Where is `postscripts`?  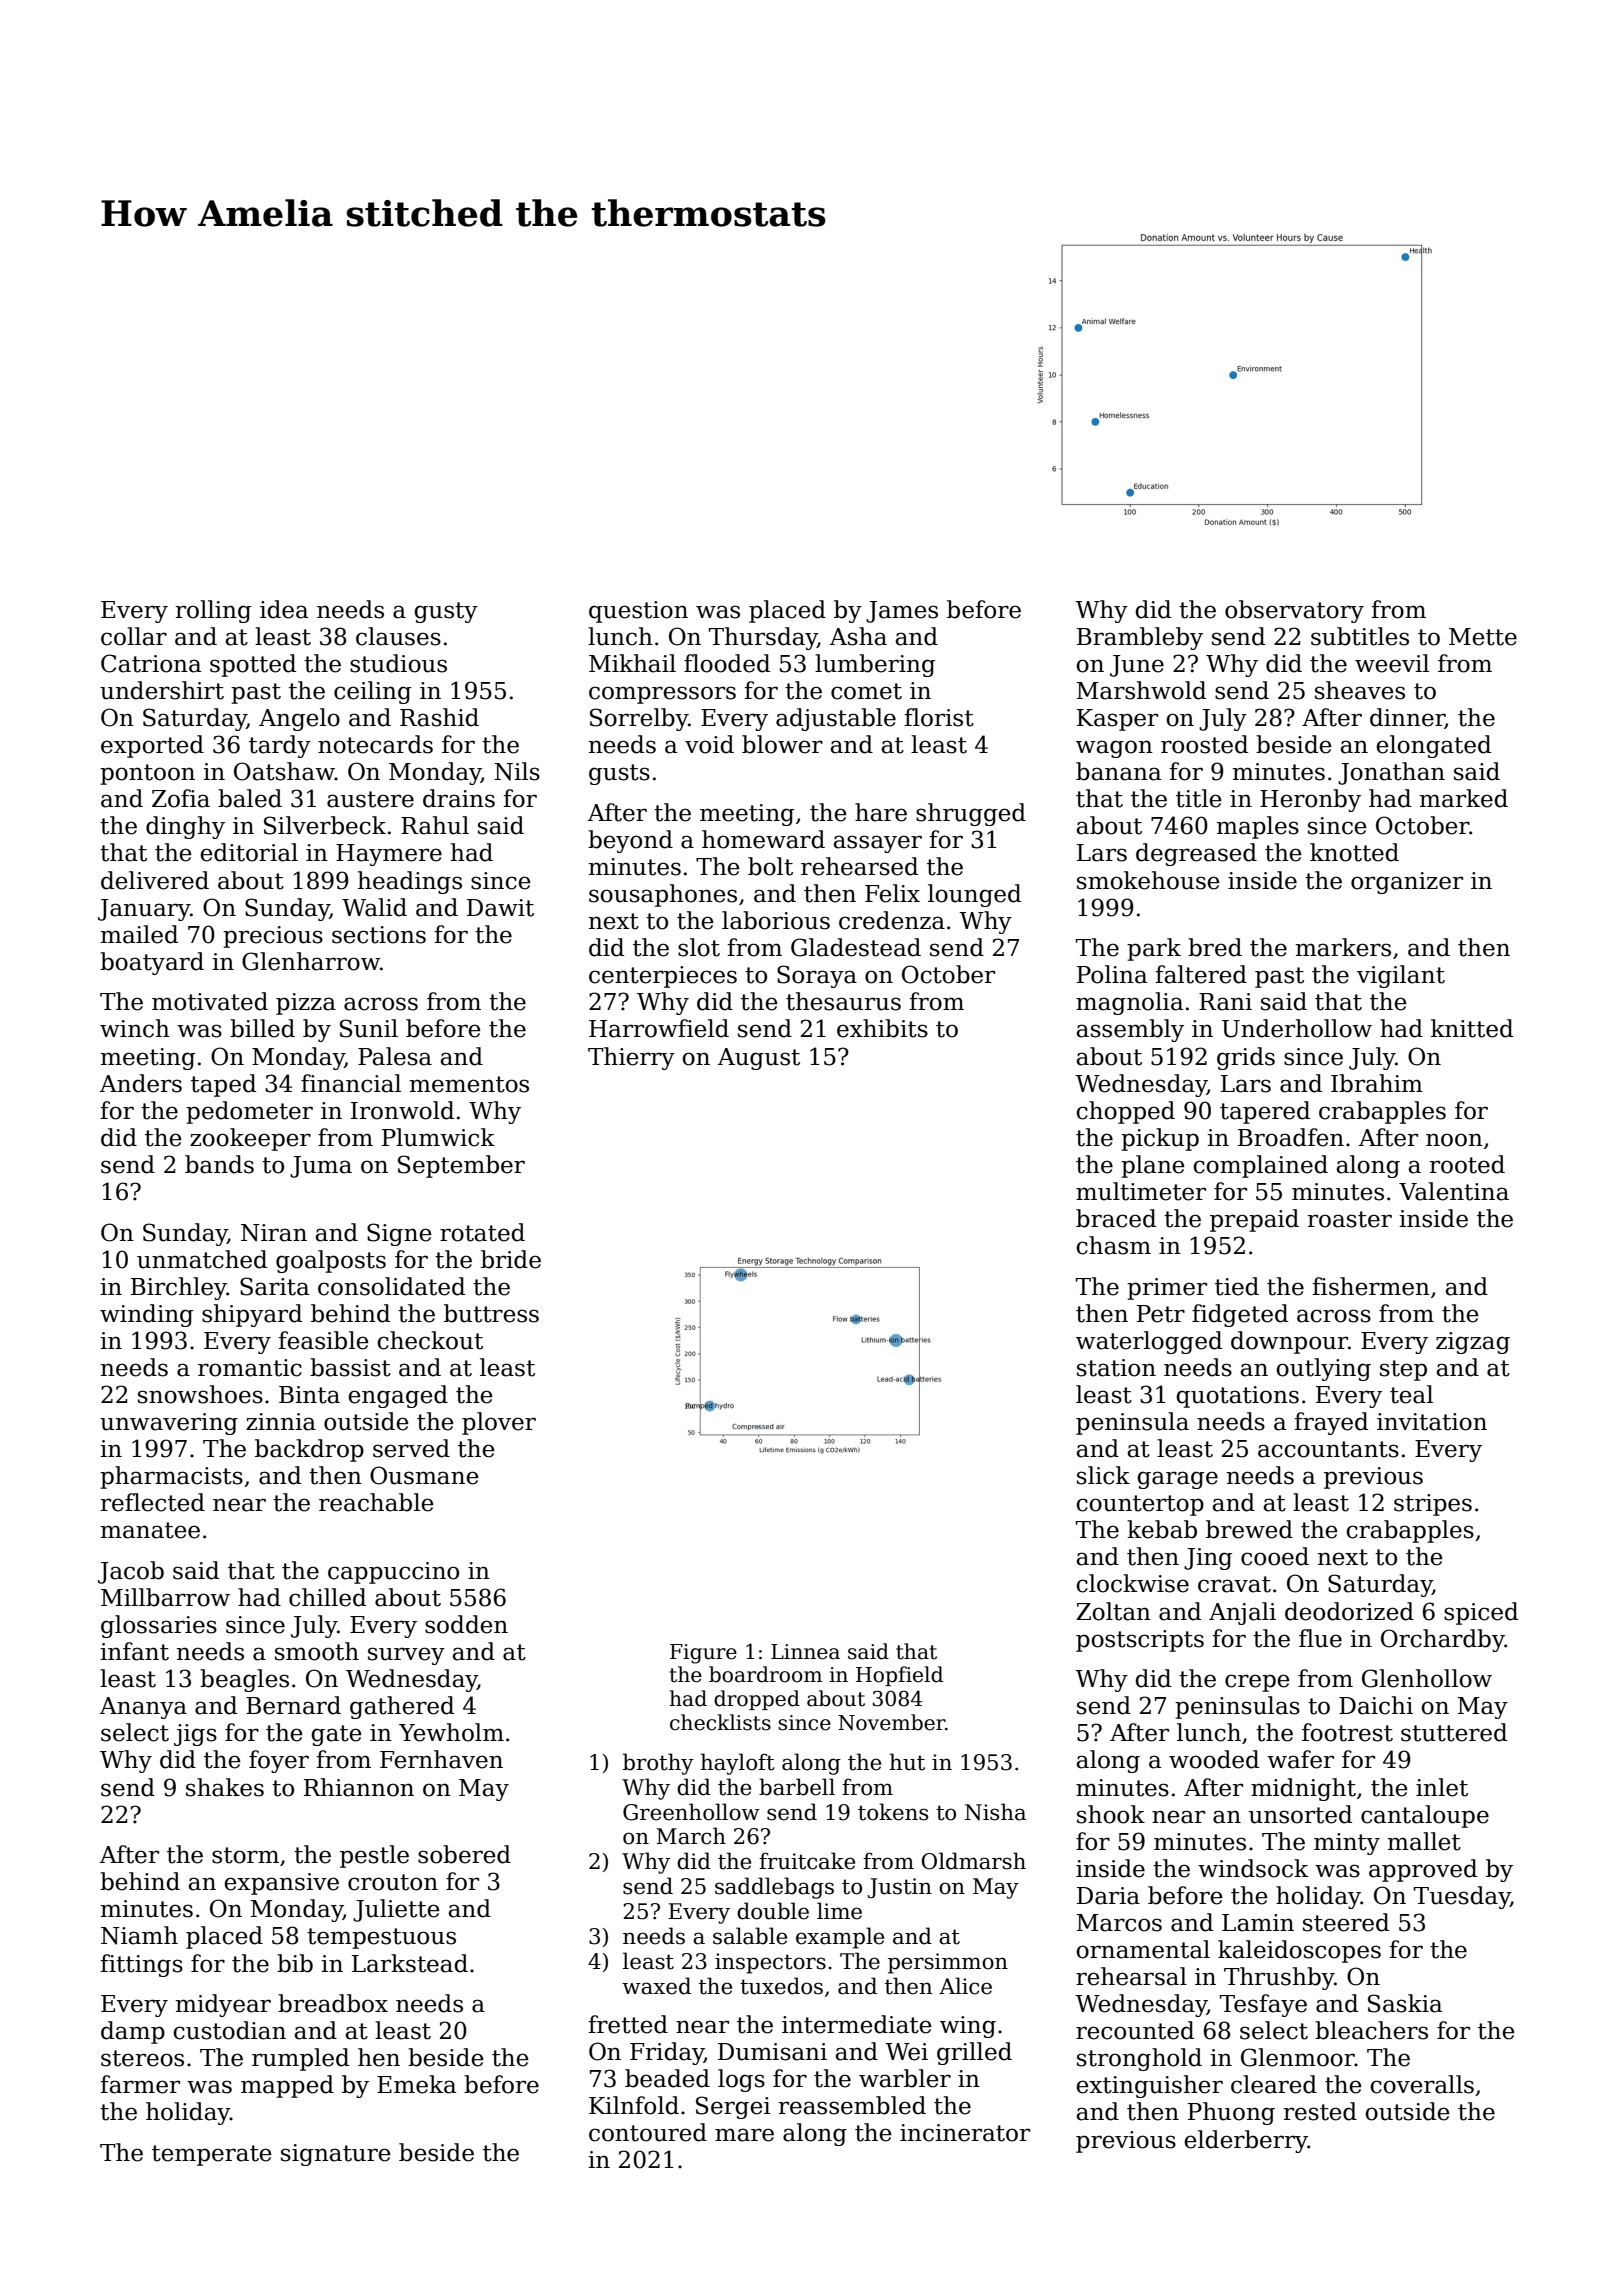
postscripts is located at coordinates (1140, 1641).
